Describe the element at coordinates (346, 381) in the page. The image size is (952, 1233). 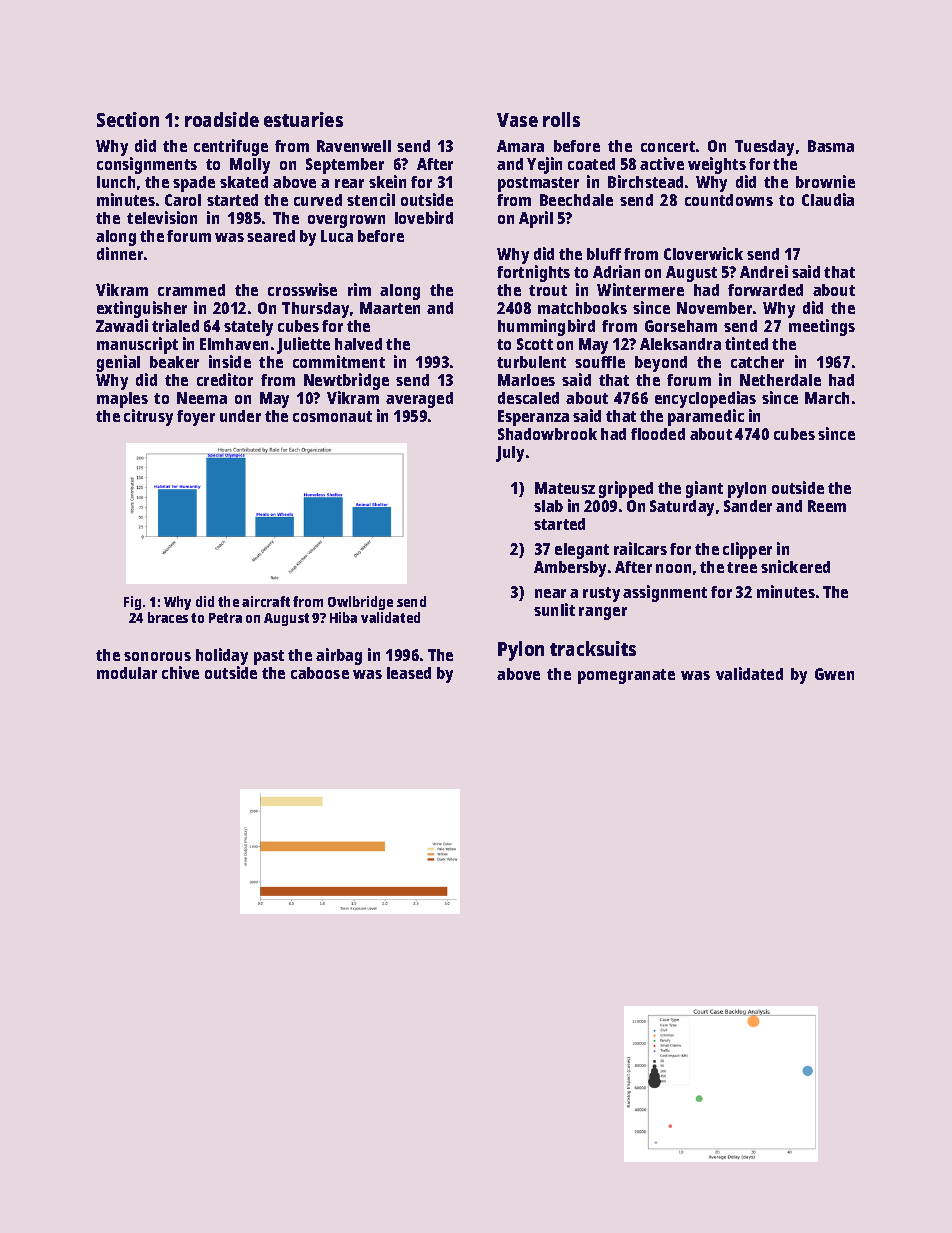
I see `Newtbridge` at that location.
